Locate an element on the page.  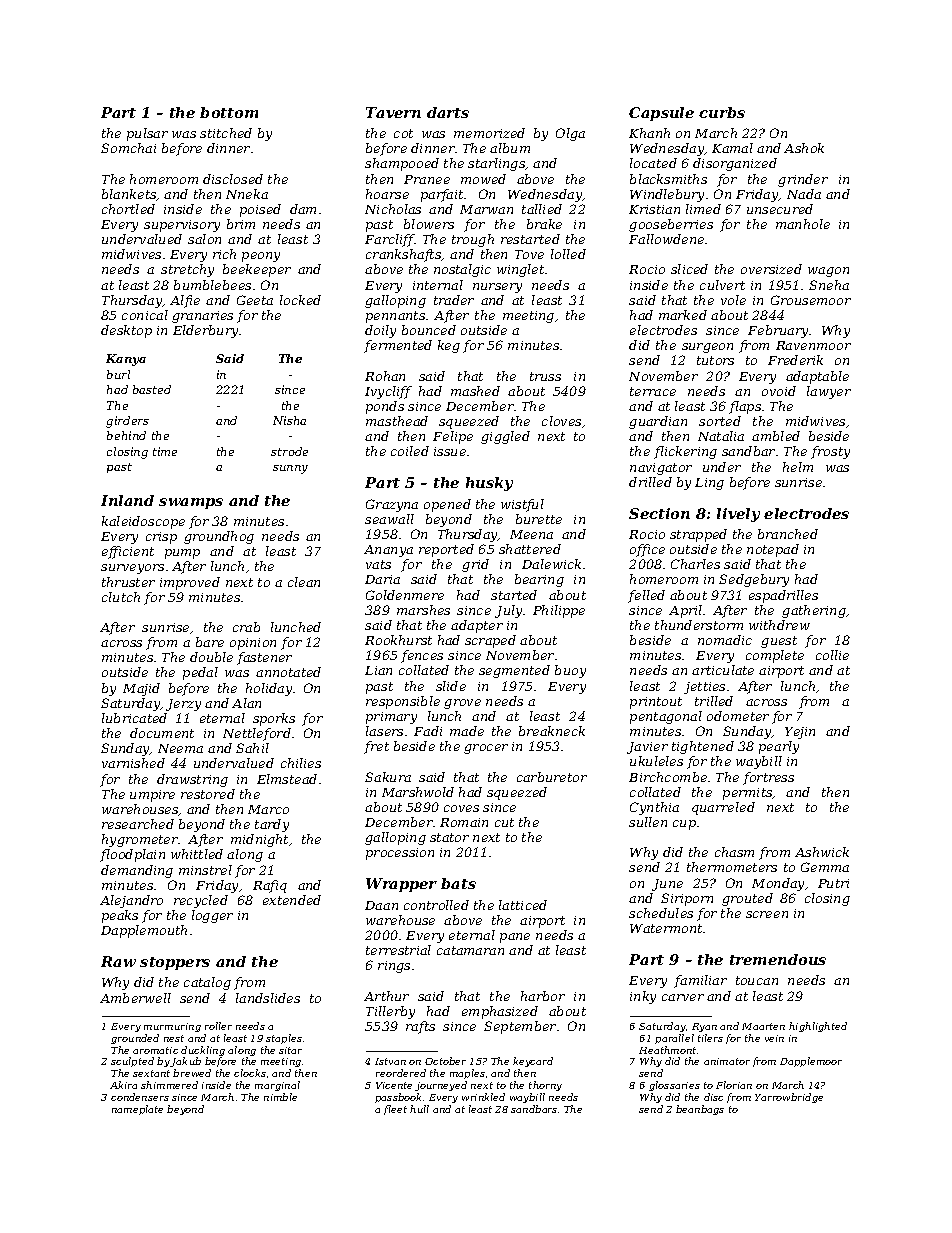
bats is located at coordinates (458, 883).
